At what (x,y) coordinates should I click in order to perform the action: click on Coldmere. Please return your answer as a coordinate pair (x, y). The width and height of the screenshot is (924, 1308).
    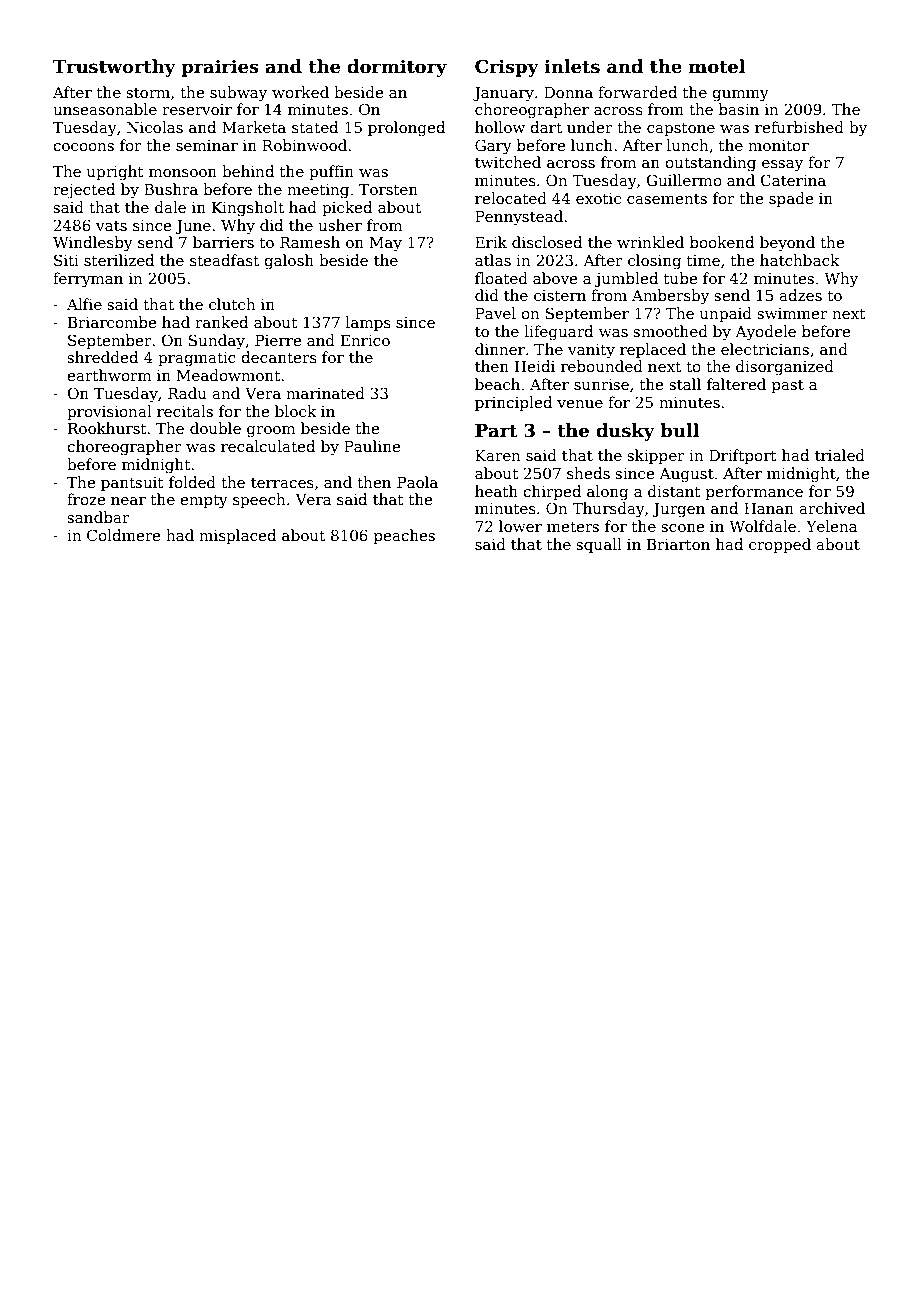
    Looking at the image, I should click on (123, 535).
